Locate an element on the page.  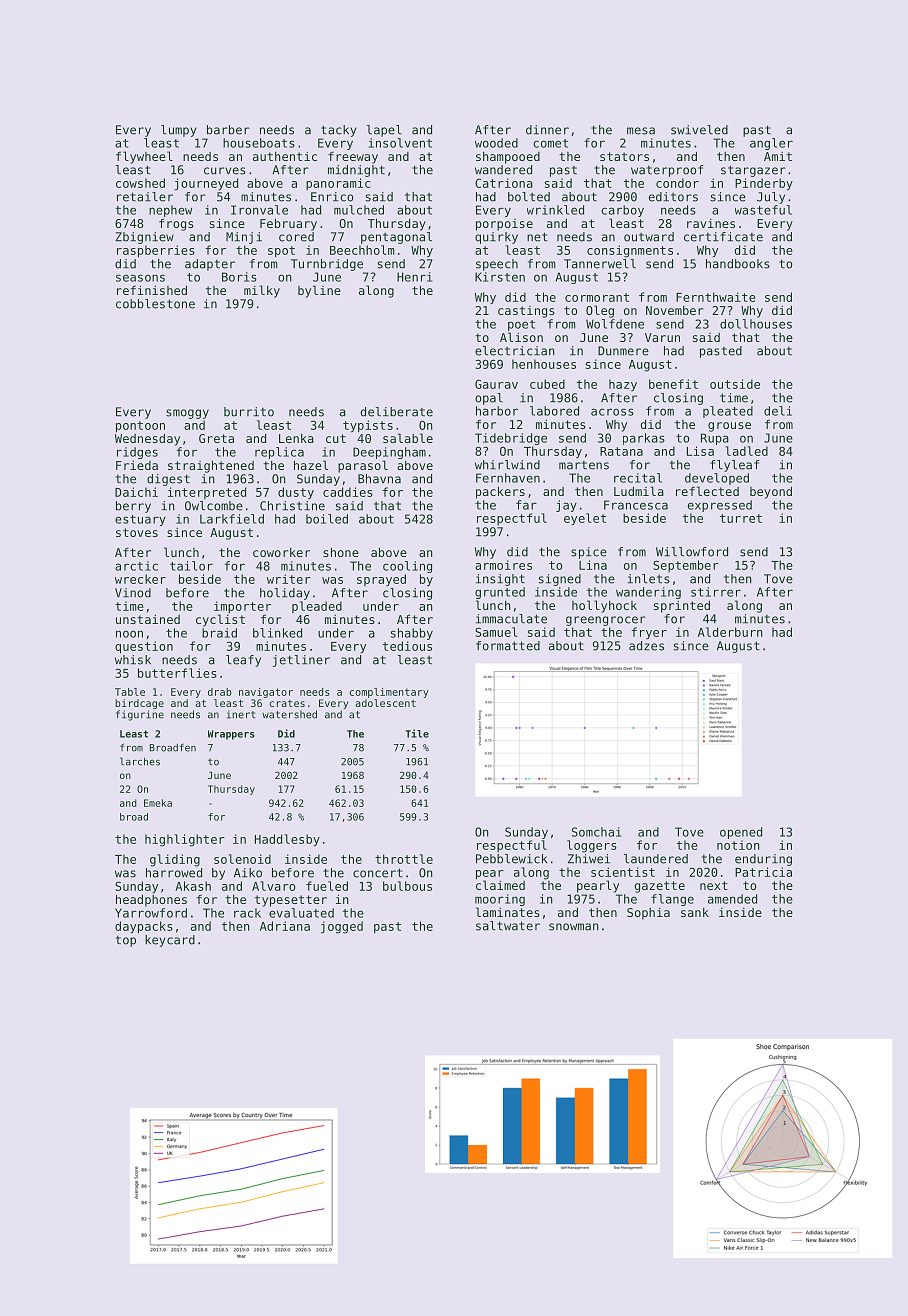
cobblestone is located at coordinates (155, 304).
